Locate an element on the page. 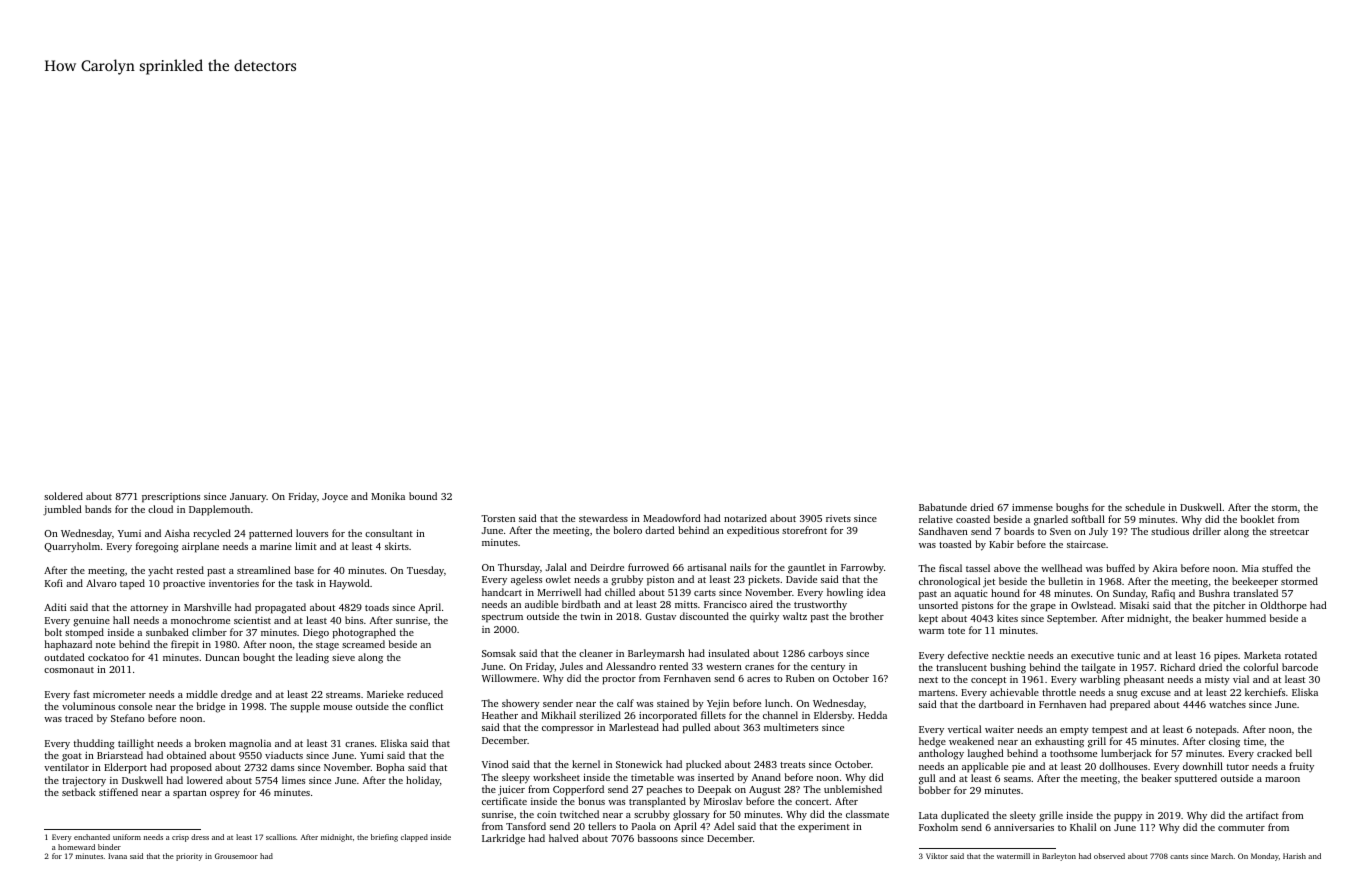  grape is located at coordinates (1043, 608).
